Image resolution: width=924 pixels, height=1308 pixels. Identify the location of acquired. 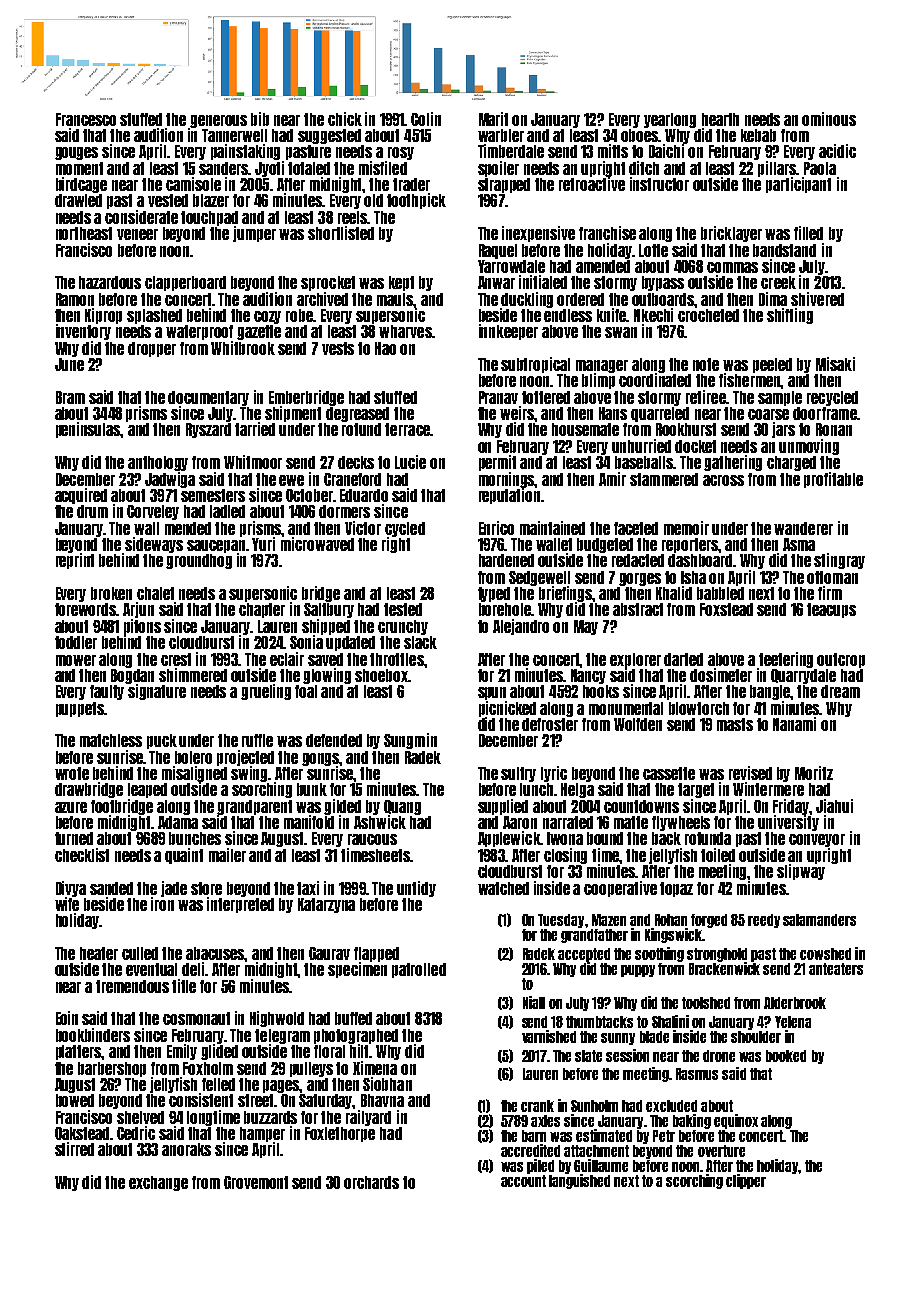
(81, 496).
